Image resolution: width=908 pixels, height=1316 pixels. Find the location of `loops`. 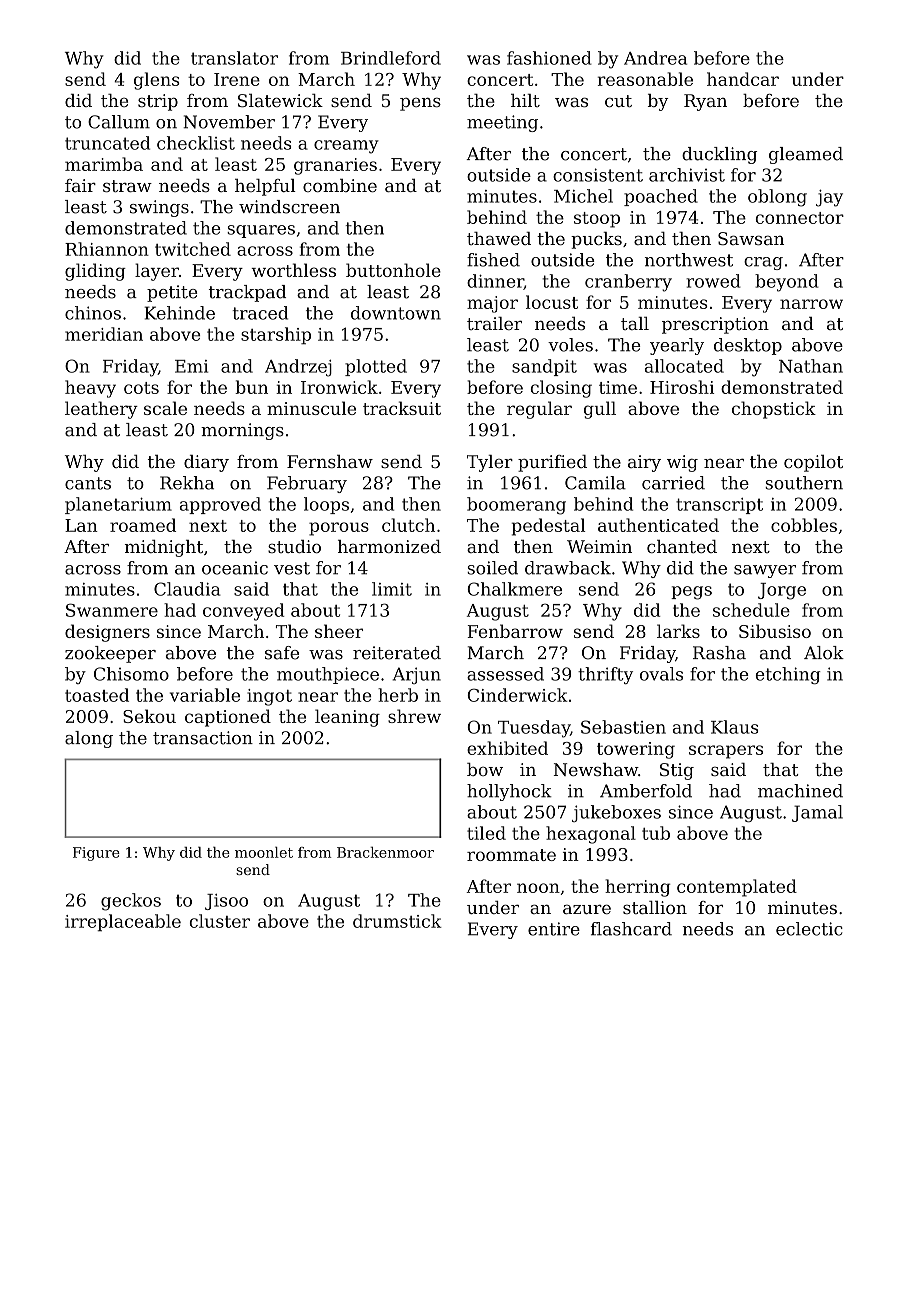

loops is located at coordinates (326, 505).
